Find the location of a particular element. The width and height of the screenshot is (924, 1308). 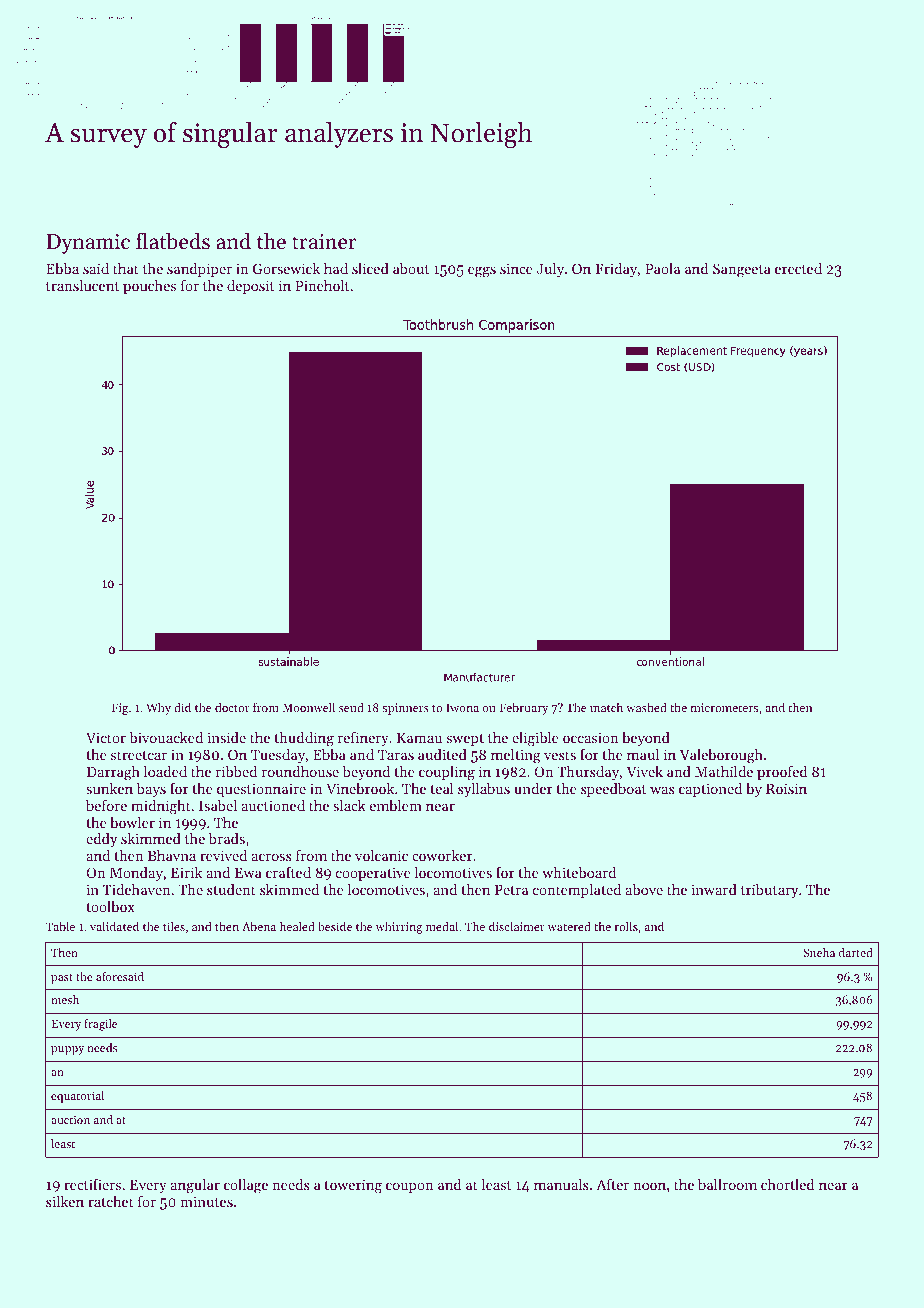

since is located at coordinates (516, 268).
